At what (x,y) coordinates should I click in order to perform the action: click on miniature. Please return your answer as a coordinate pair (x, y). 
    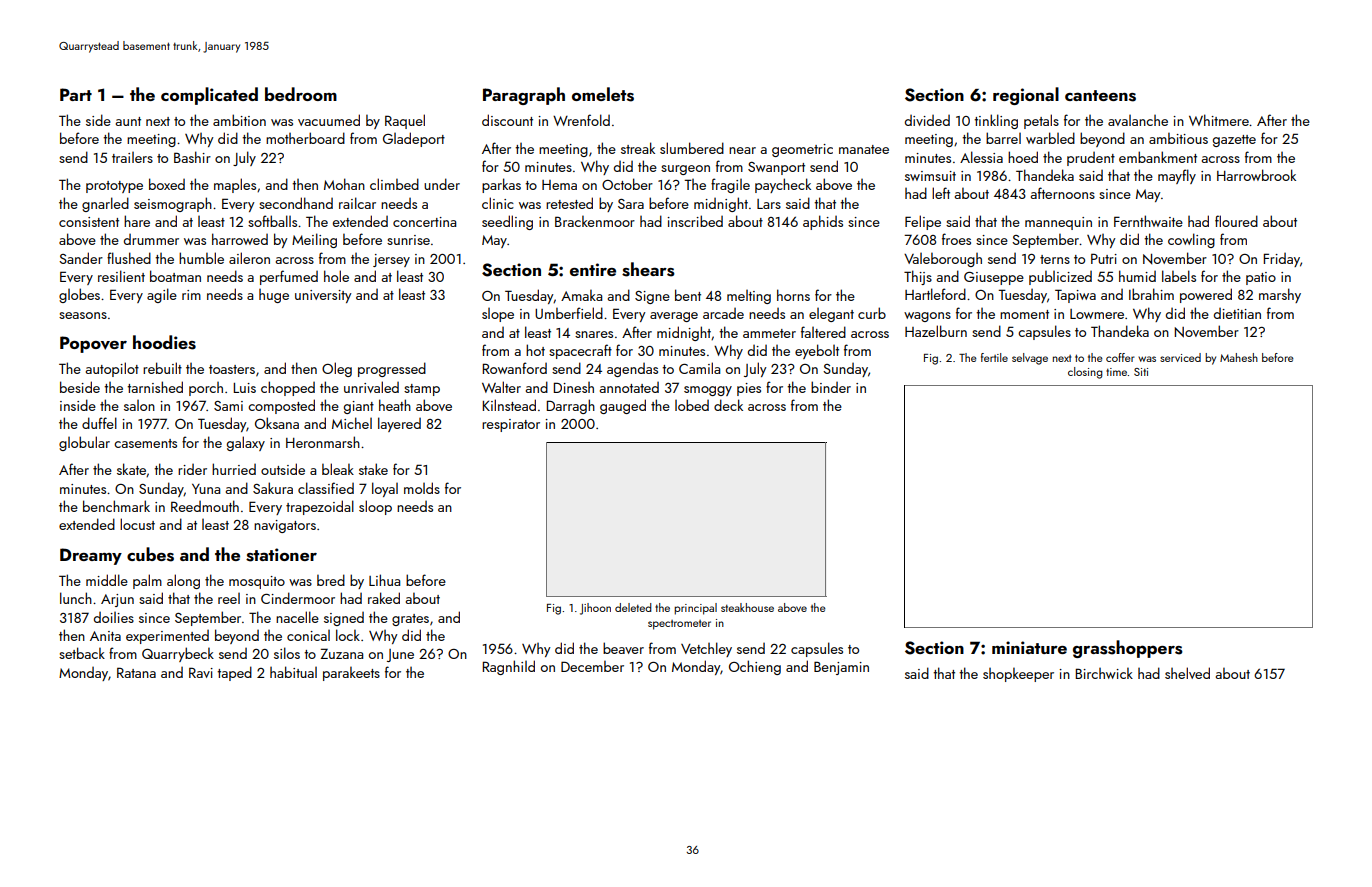
    Looking at the image, I should click on (1029, 647).
